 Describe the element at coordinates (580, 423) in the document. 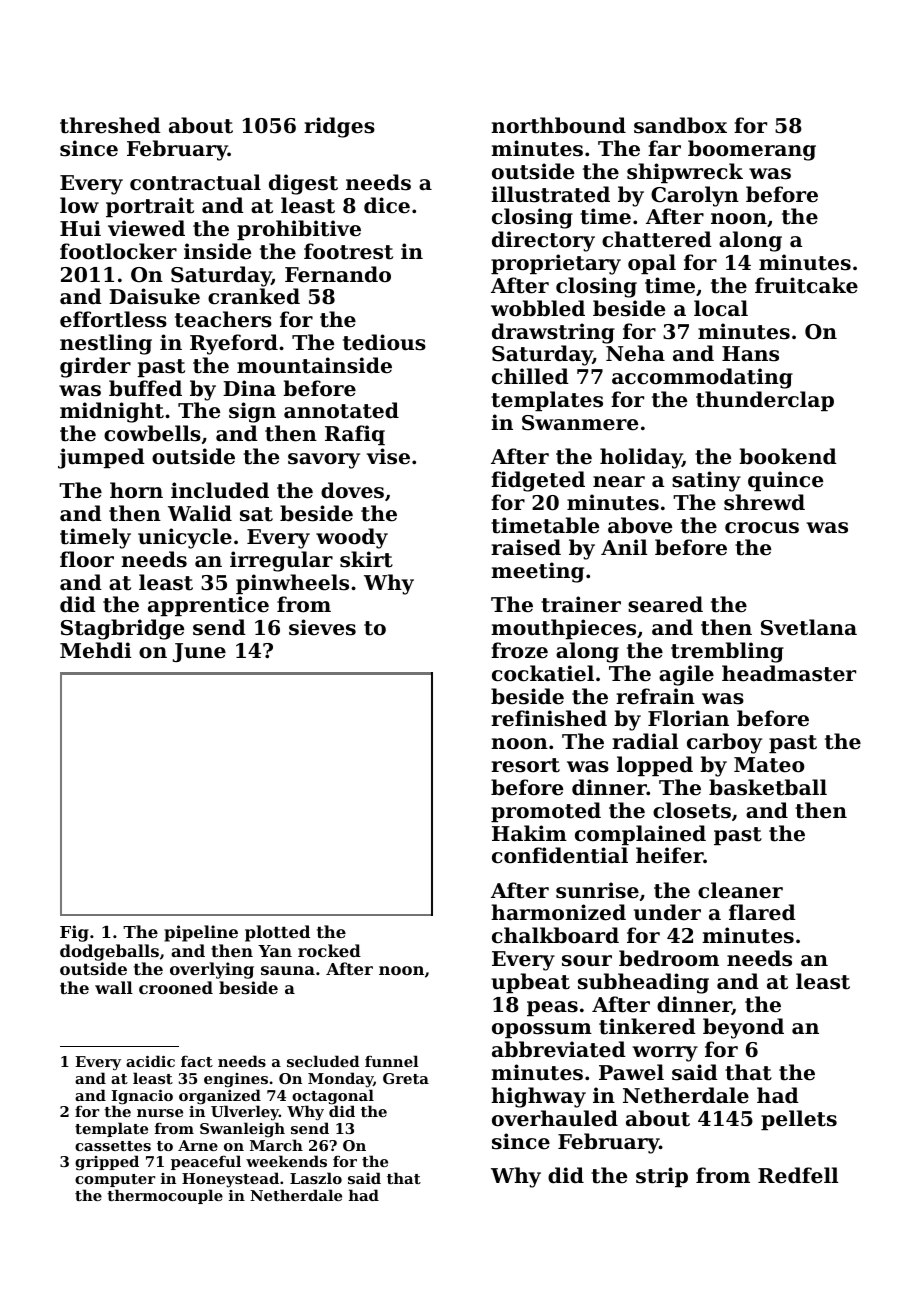

I see `Swanmere` at that location.
